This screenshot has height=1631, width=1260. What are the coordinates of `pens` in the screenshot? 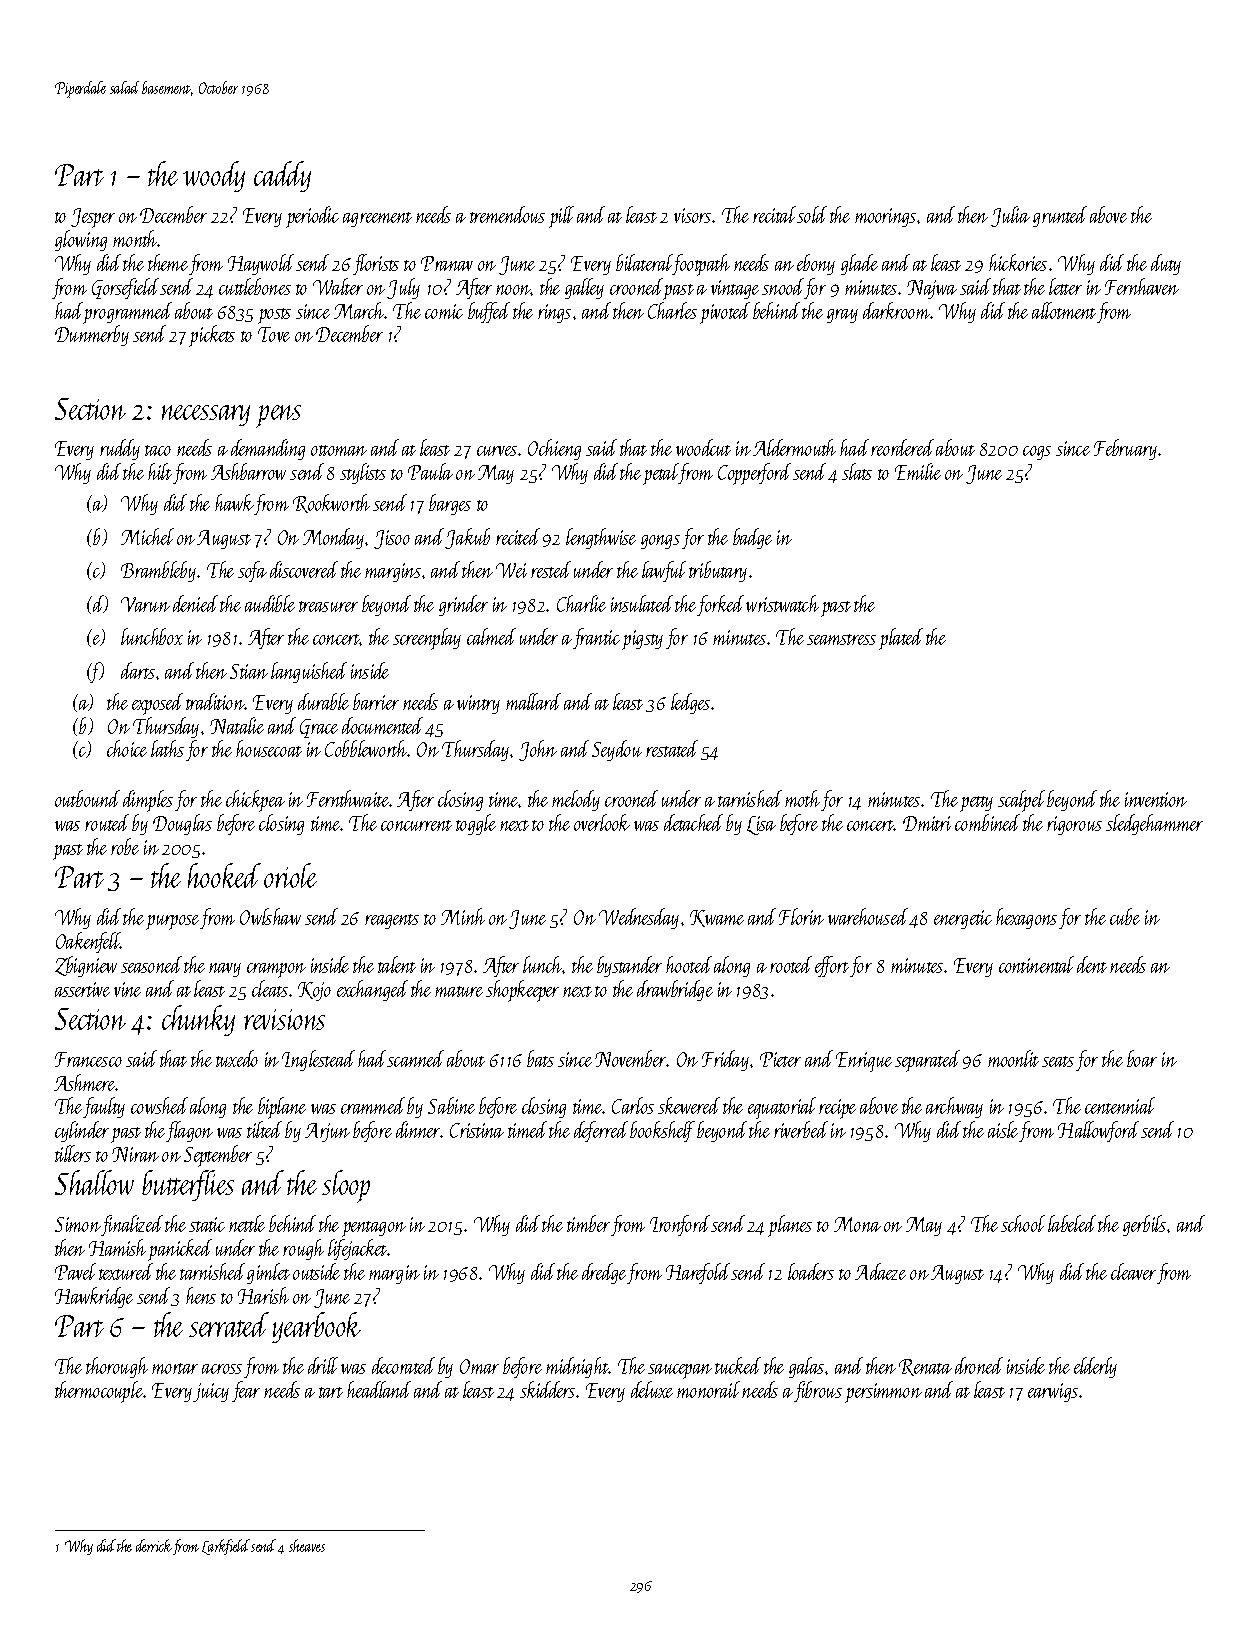 It's located at (278, 416).
